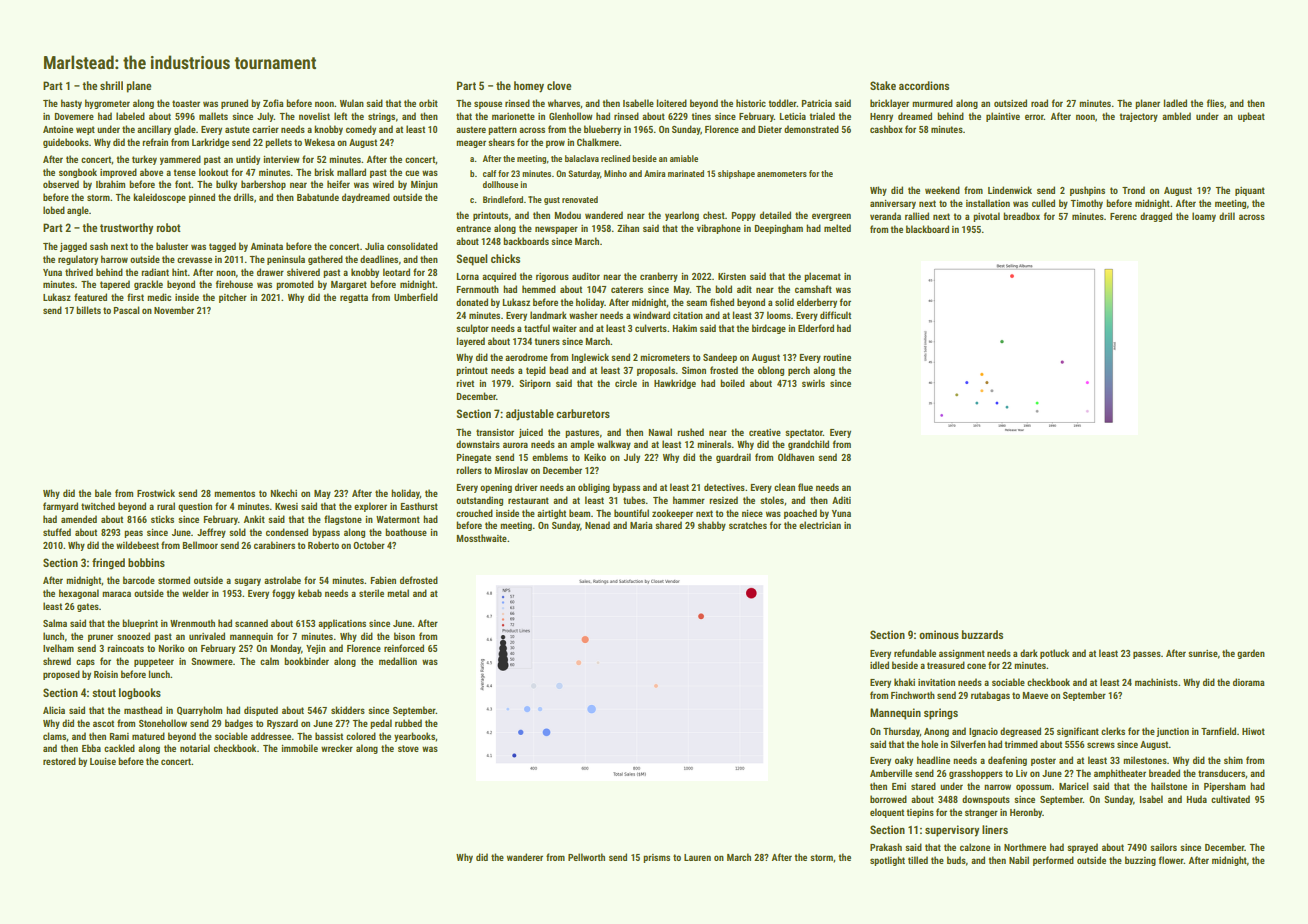  I want to click on mementos, so click(234, 493).
